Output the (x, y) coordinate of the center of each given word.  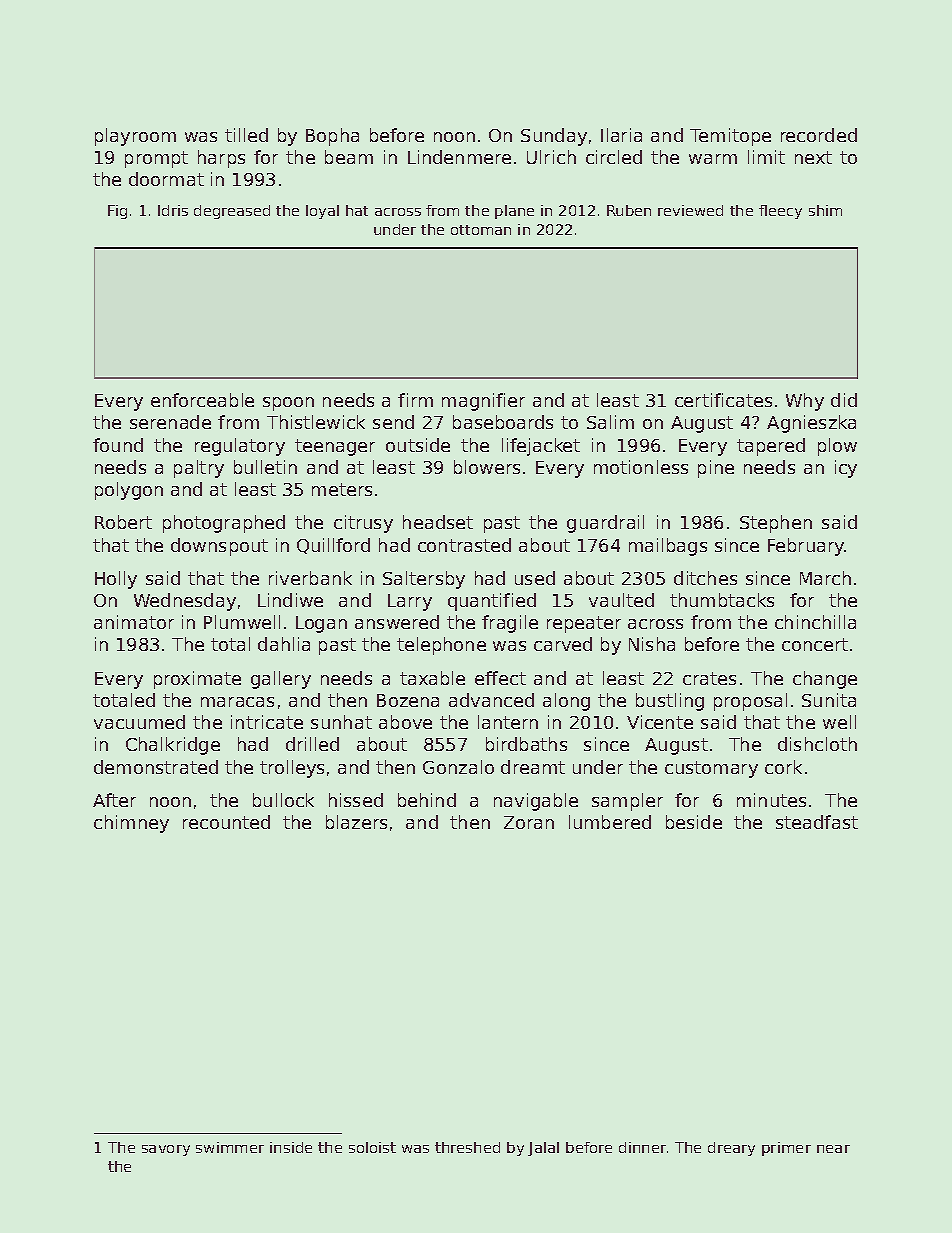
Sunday (554, 137)
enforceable (202, 400)
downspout (219, 547)
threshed (467, 1147)
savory (166, 1150)
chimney (131, 824)
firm (415, 400)
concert (815, 644)
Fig (117, 212)
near (833, 1149)
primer (786, 1149)
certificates (723, 400)
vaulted (621, 600)
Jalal (543, 1149)
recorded (819, 135)
